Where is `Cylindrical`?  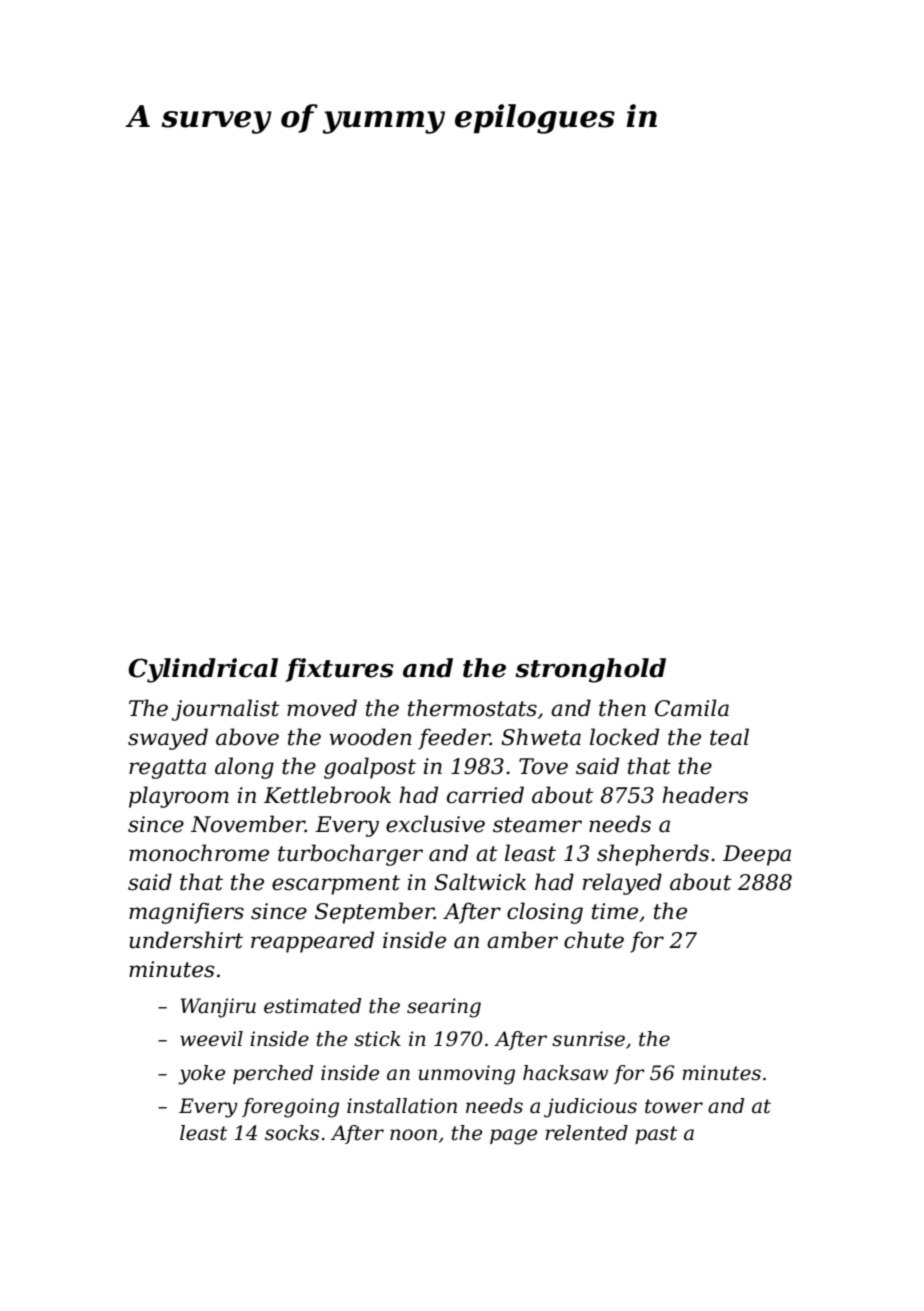
Cylindrical is located at coordinates (203, 670).
